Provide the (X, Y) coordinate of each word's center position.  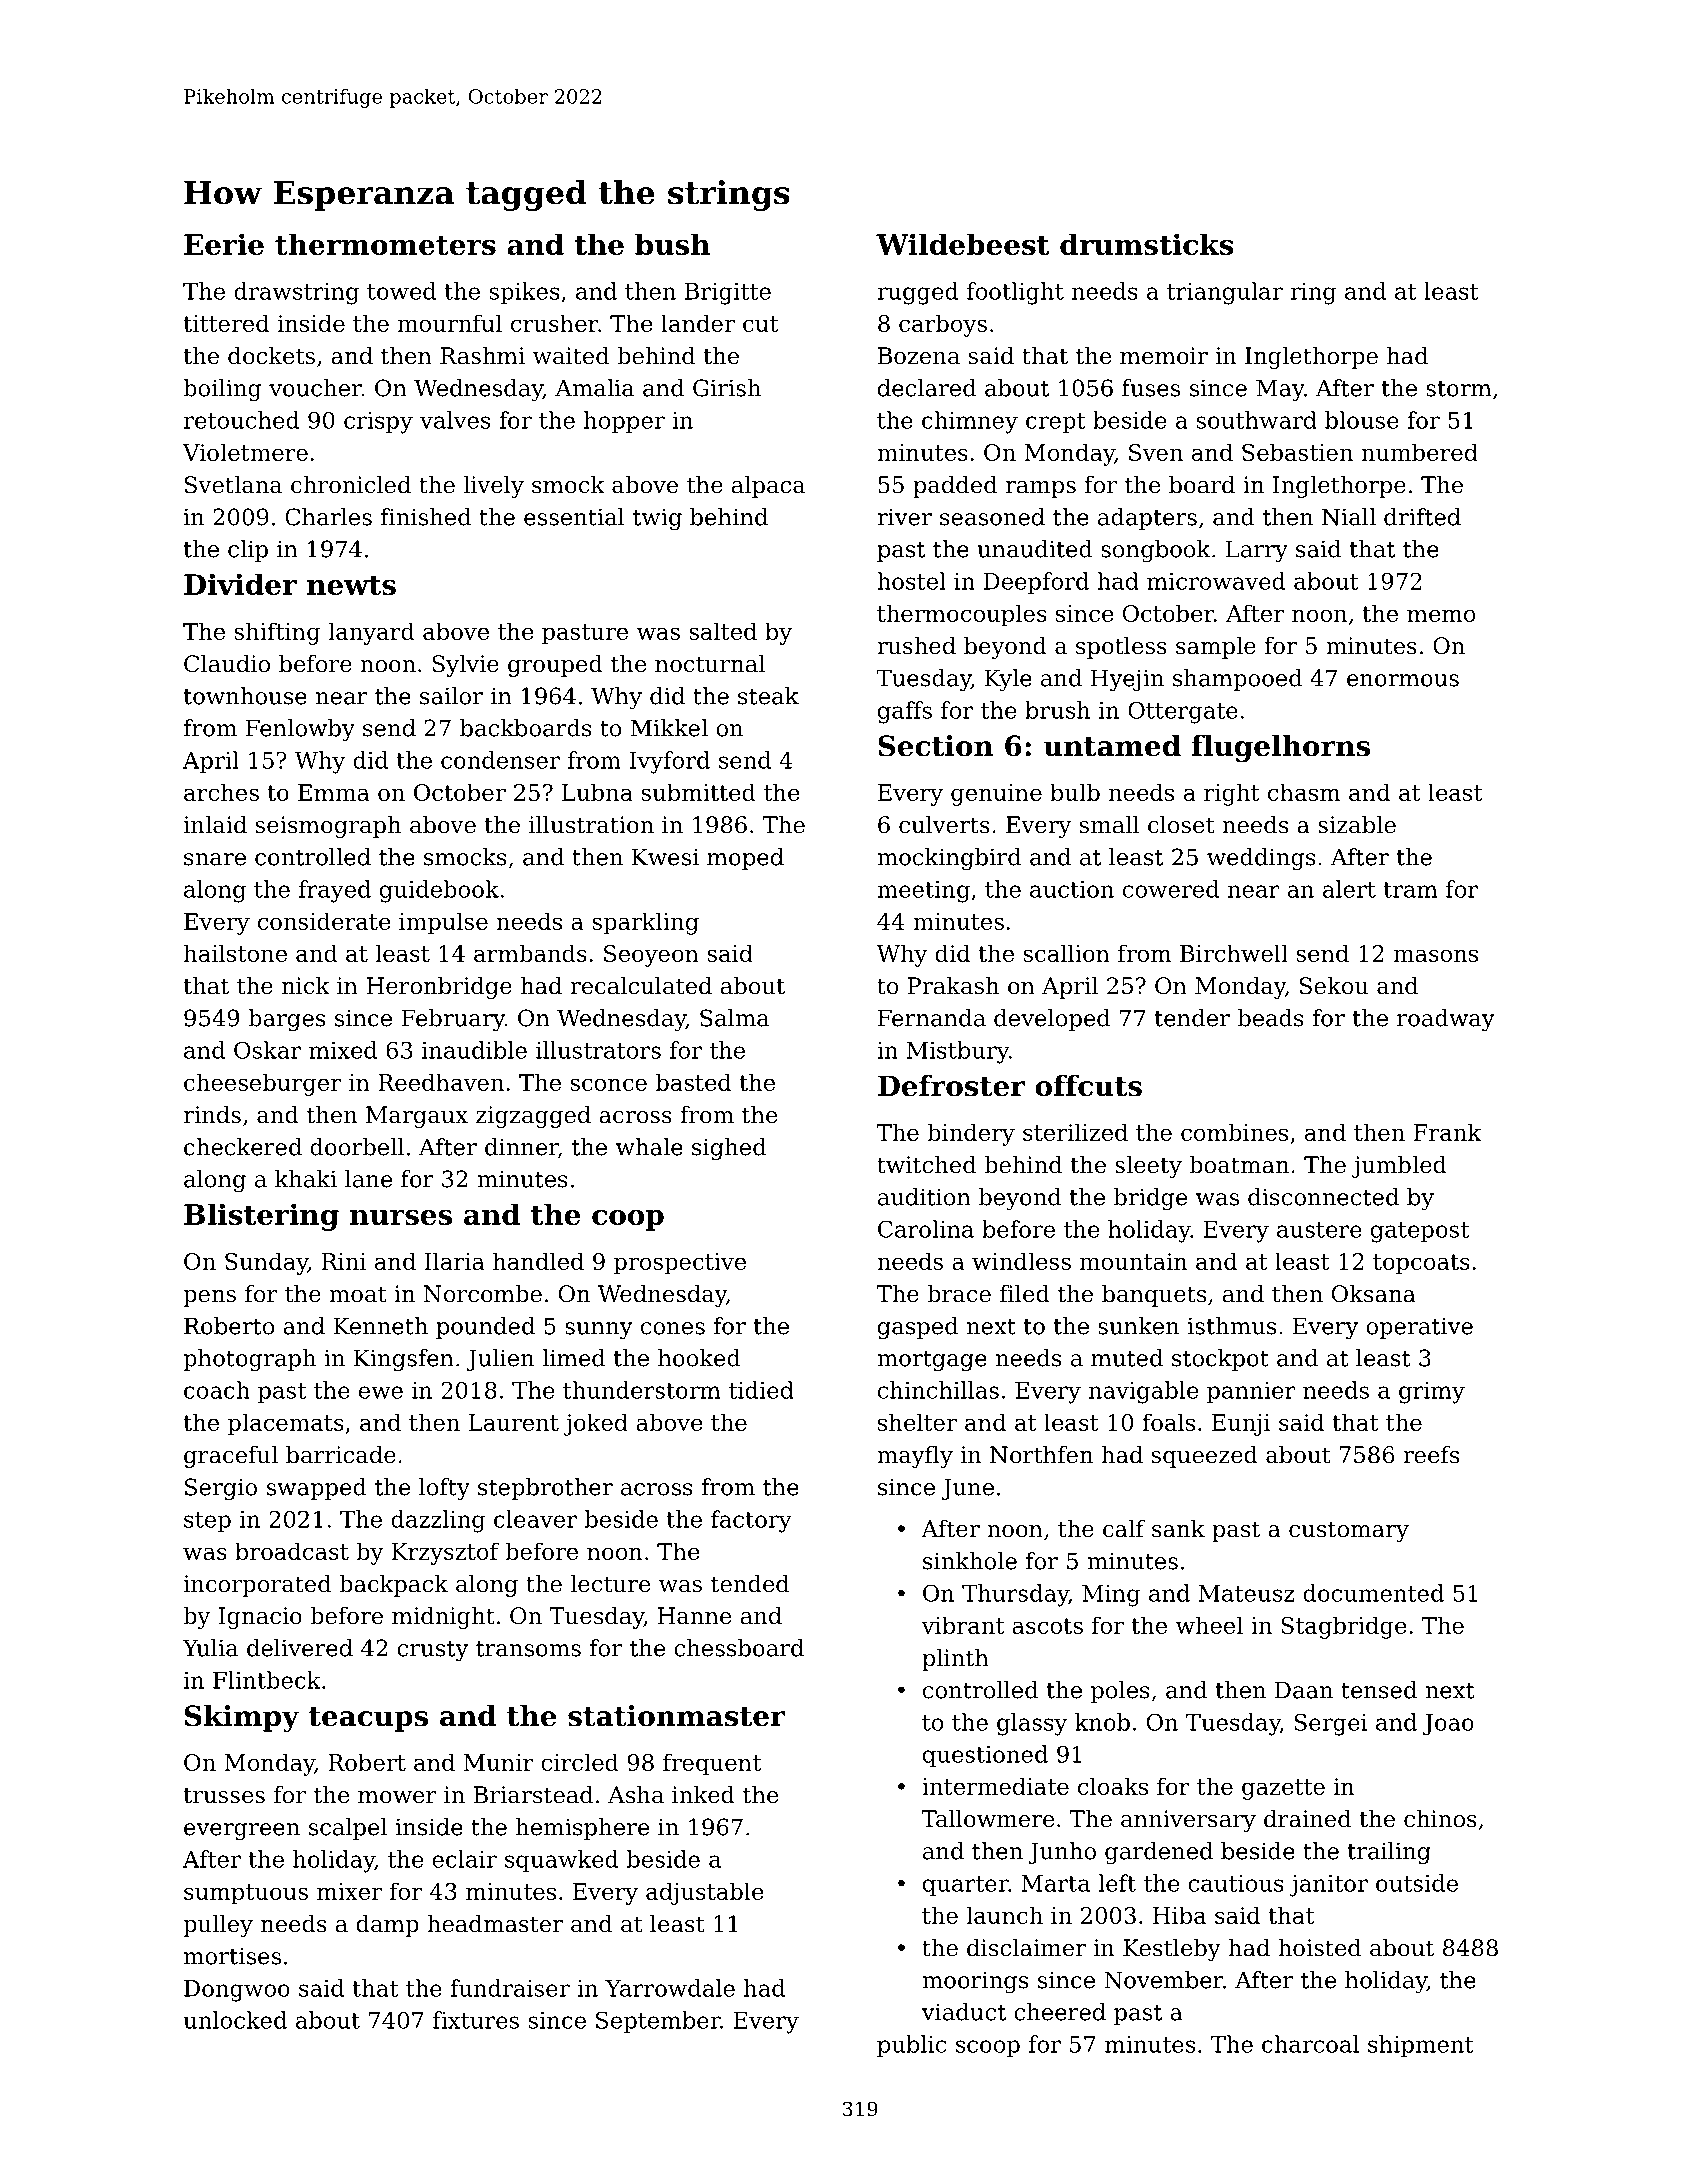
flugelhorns (1281, 748)
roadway (1446, 1020)
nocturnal (710, 664)
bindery (971, 1134)
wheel (1209, 1625)
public (911, 2046)
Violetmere (245, 452)
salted (723, 631)
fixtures (476, 2020)
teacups (368, 1719)
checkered (243, 1147)
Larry (1257, 551)
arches (221, 792)
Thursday (1015, 1595)
